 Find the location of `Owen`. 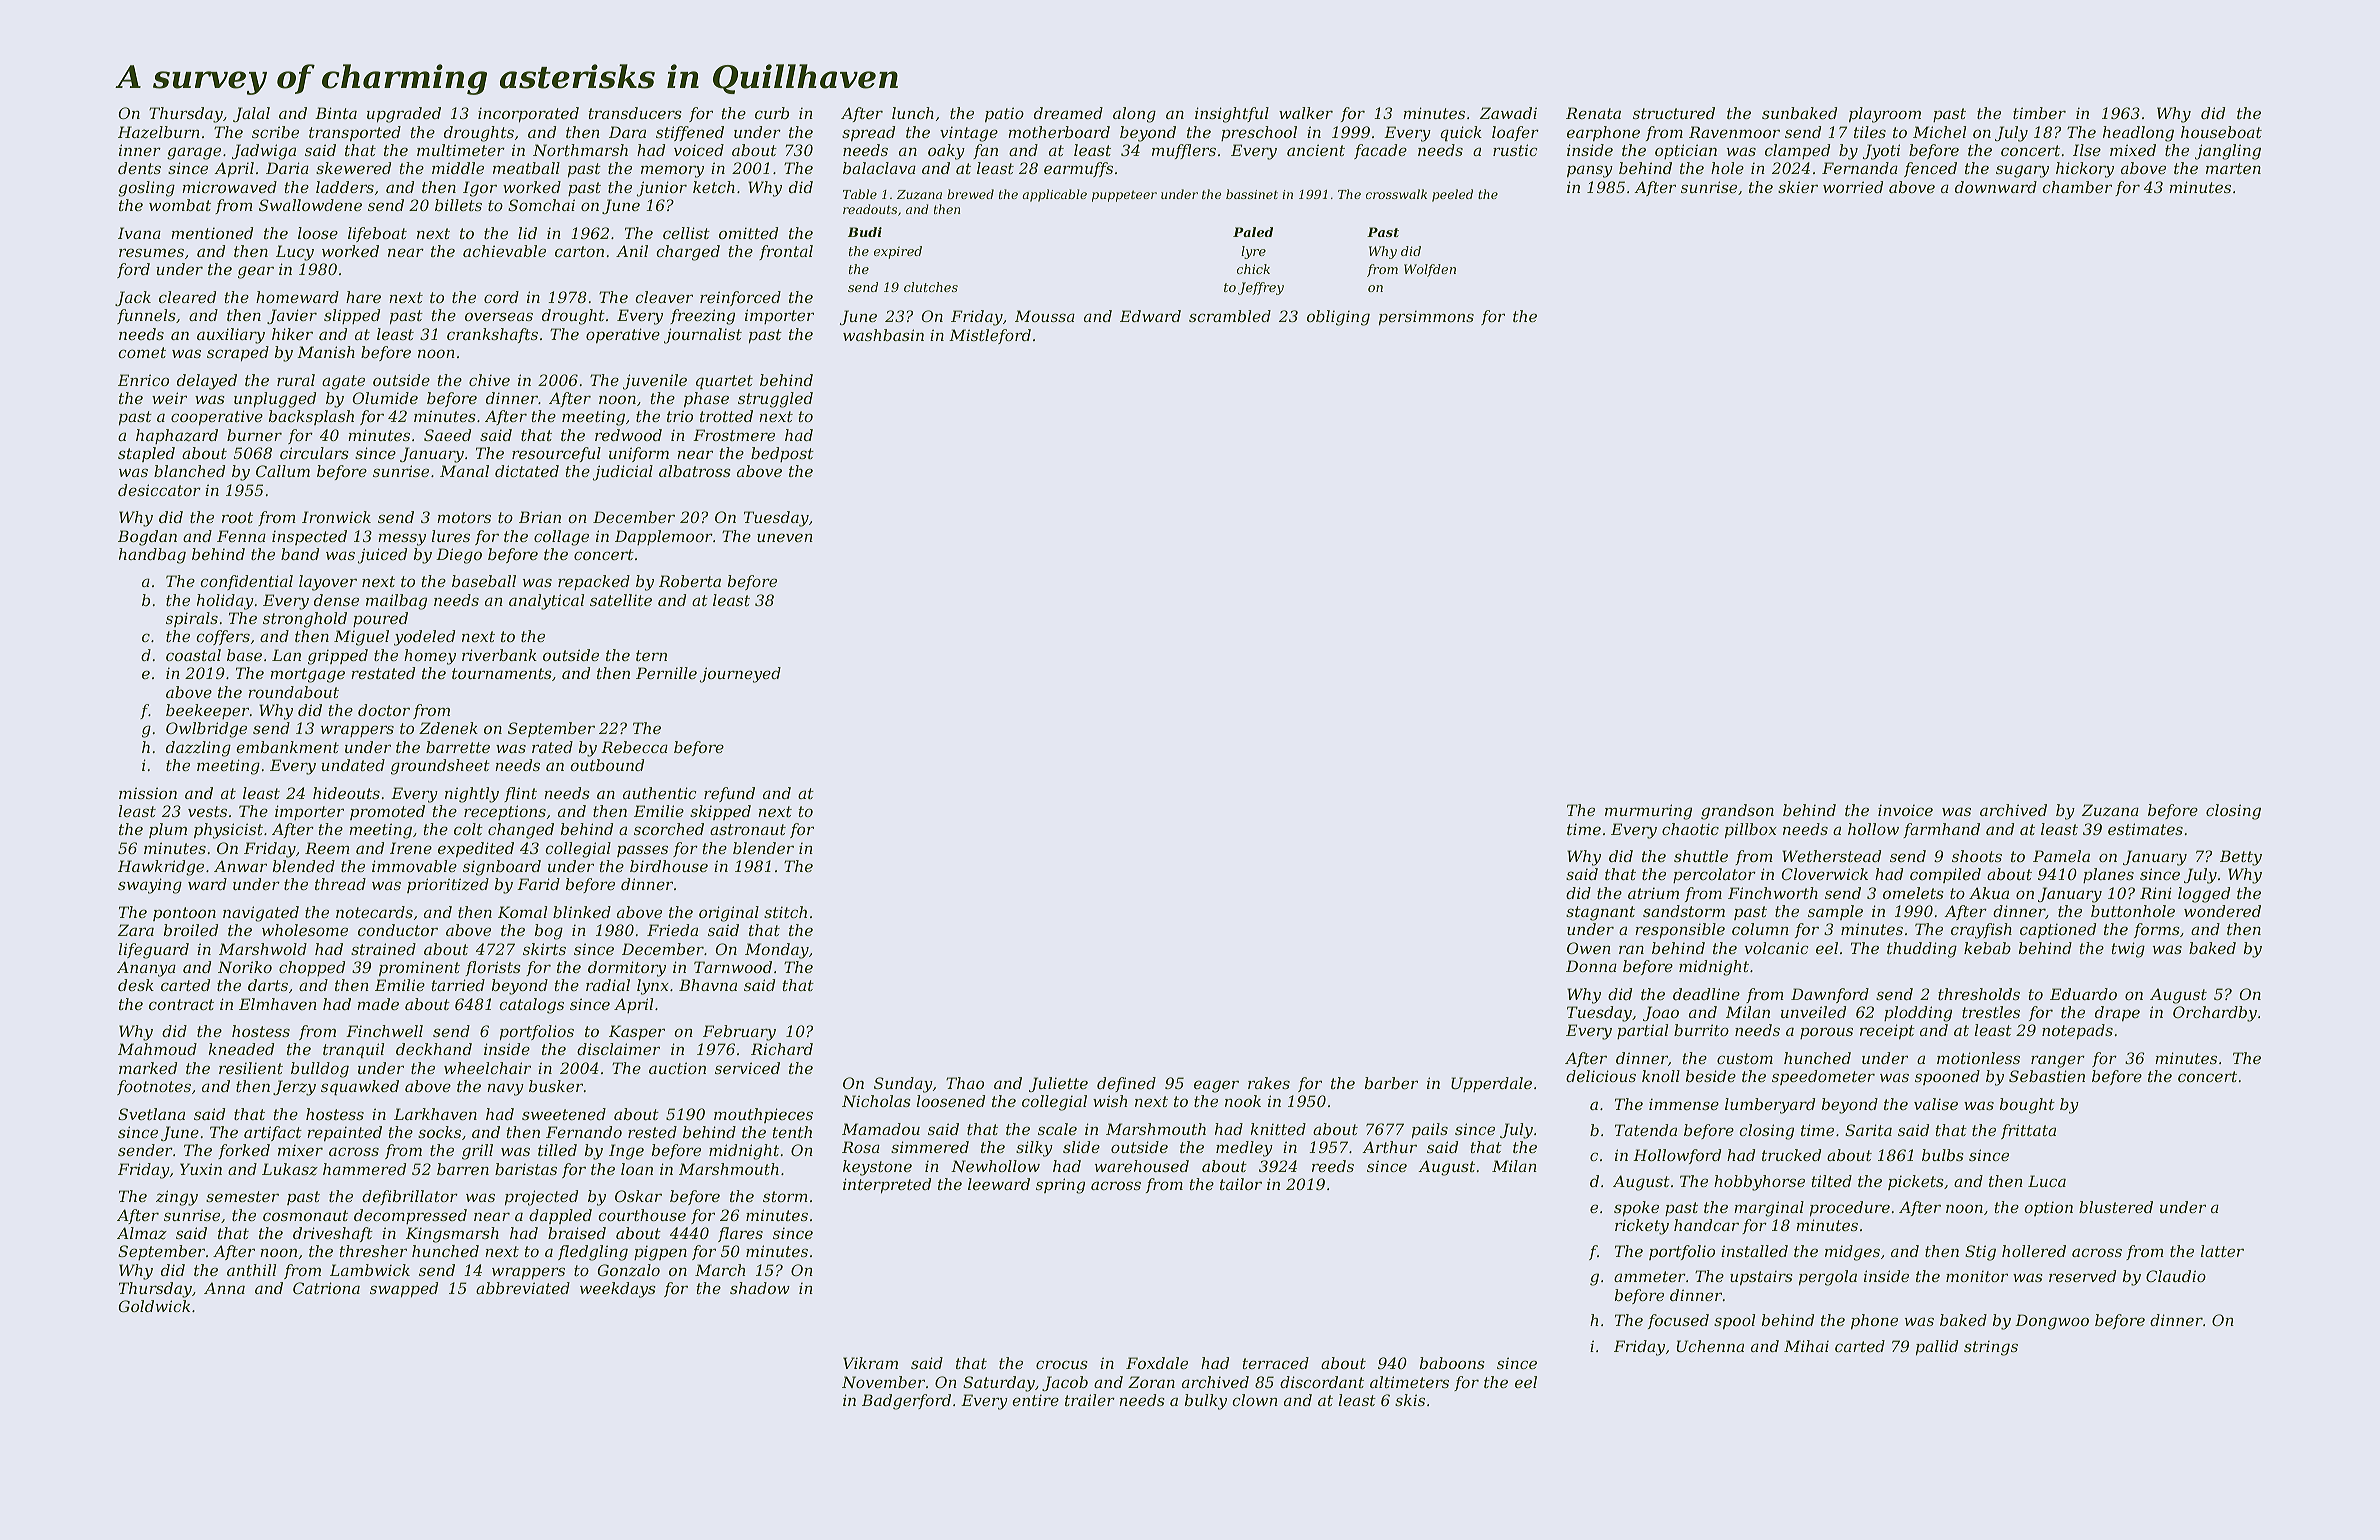

Owen is located at coordinates (1589, 948).
